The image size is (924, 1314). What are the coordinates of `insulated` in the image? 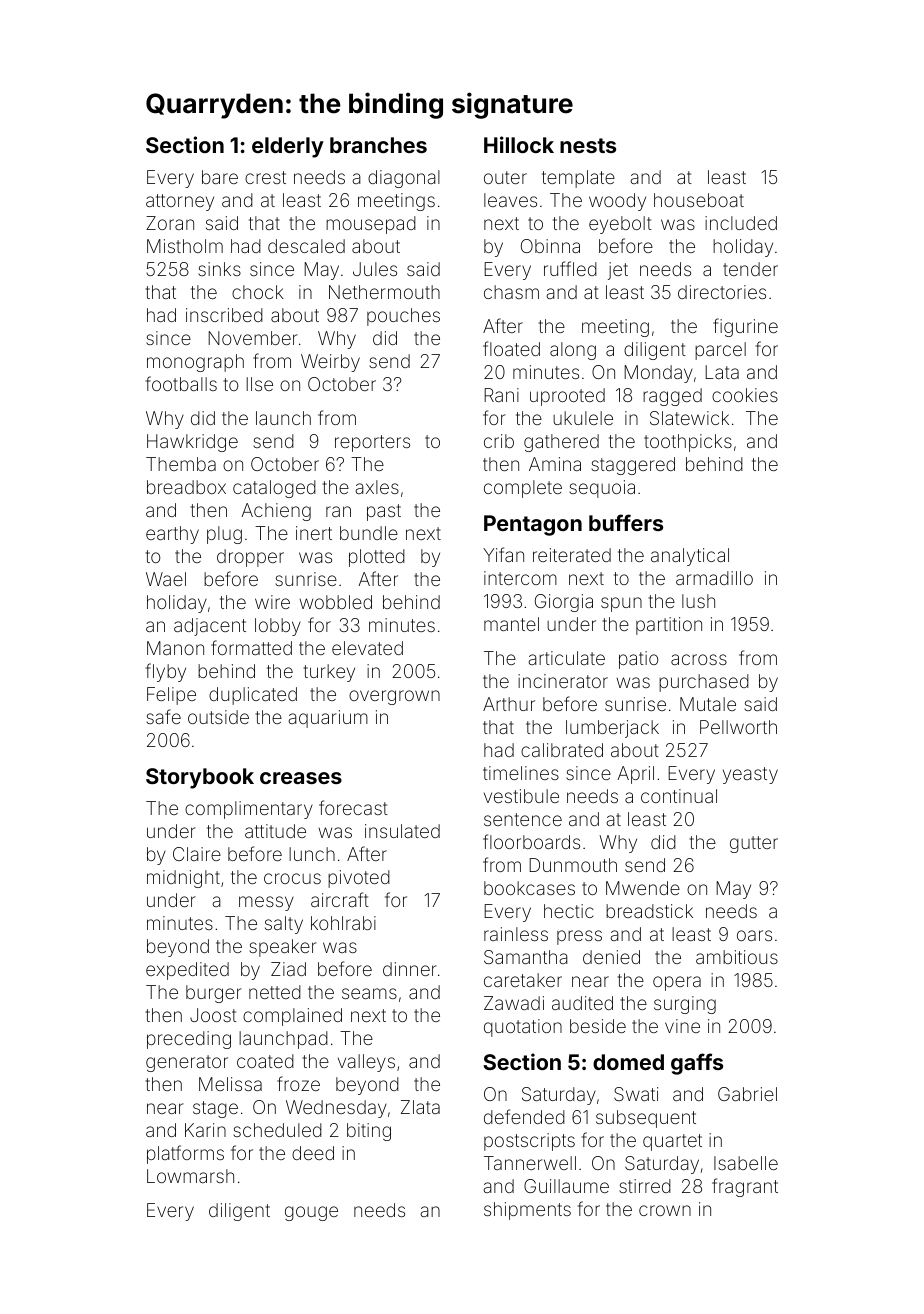 It's located at (402, 831).
